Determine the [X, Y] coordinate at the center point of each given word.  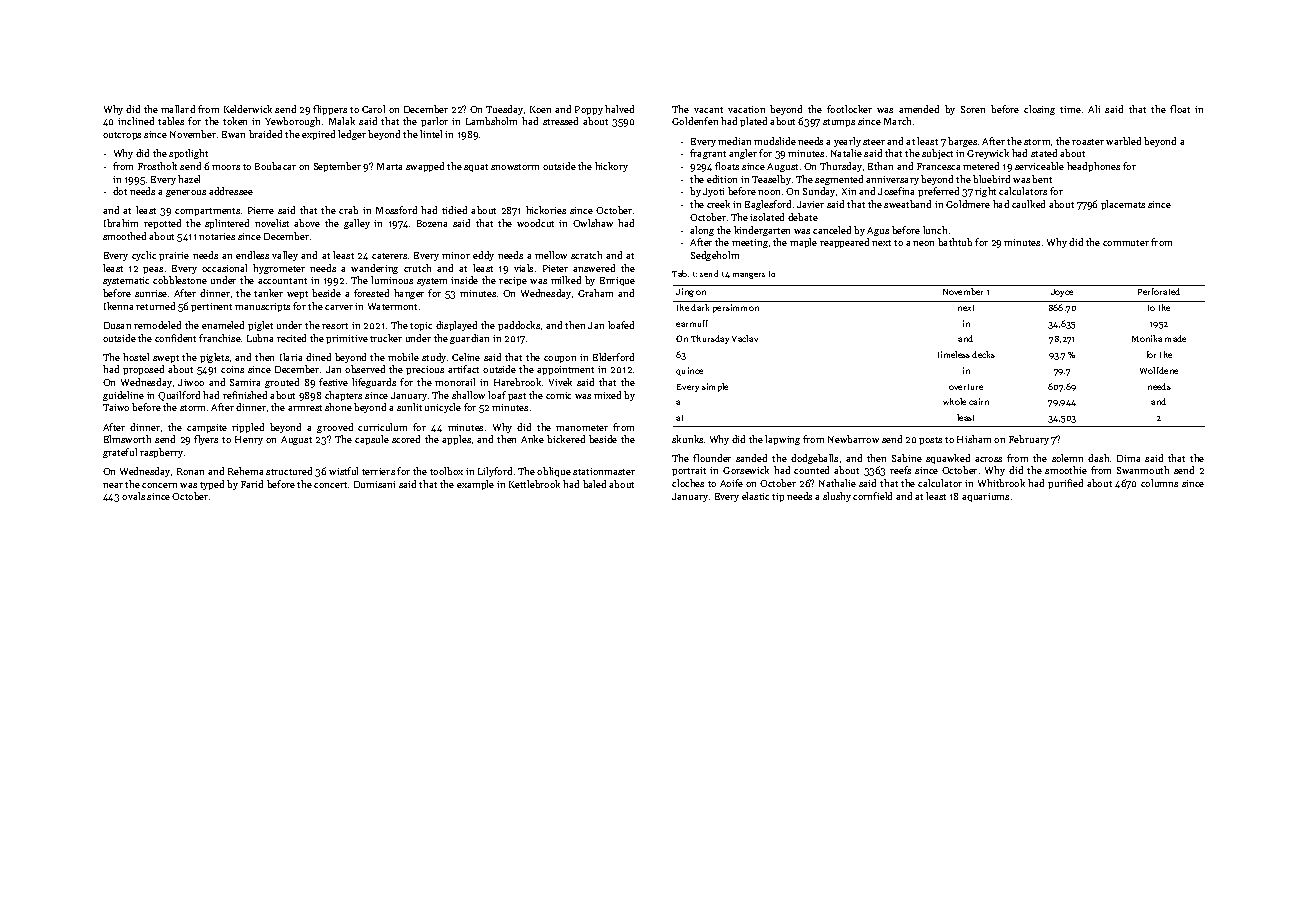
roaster [1088, 142]
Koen [540, 109]
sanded [751, 458]
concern [159, 485]
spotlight [188, 154]
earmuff [692, 323]
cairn [979, 401]
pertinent [211, 307]
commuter [1126, 243]
